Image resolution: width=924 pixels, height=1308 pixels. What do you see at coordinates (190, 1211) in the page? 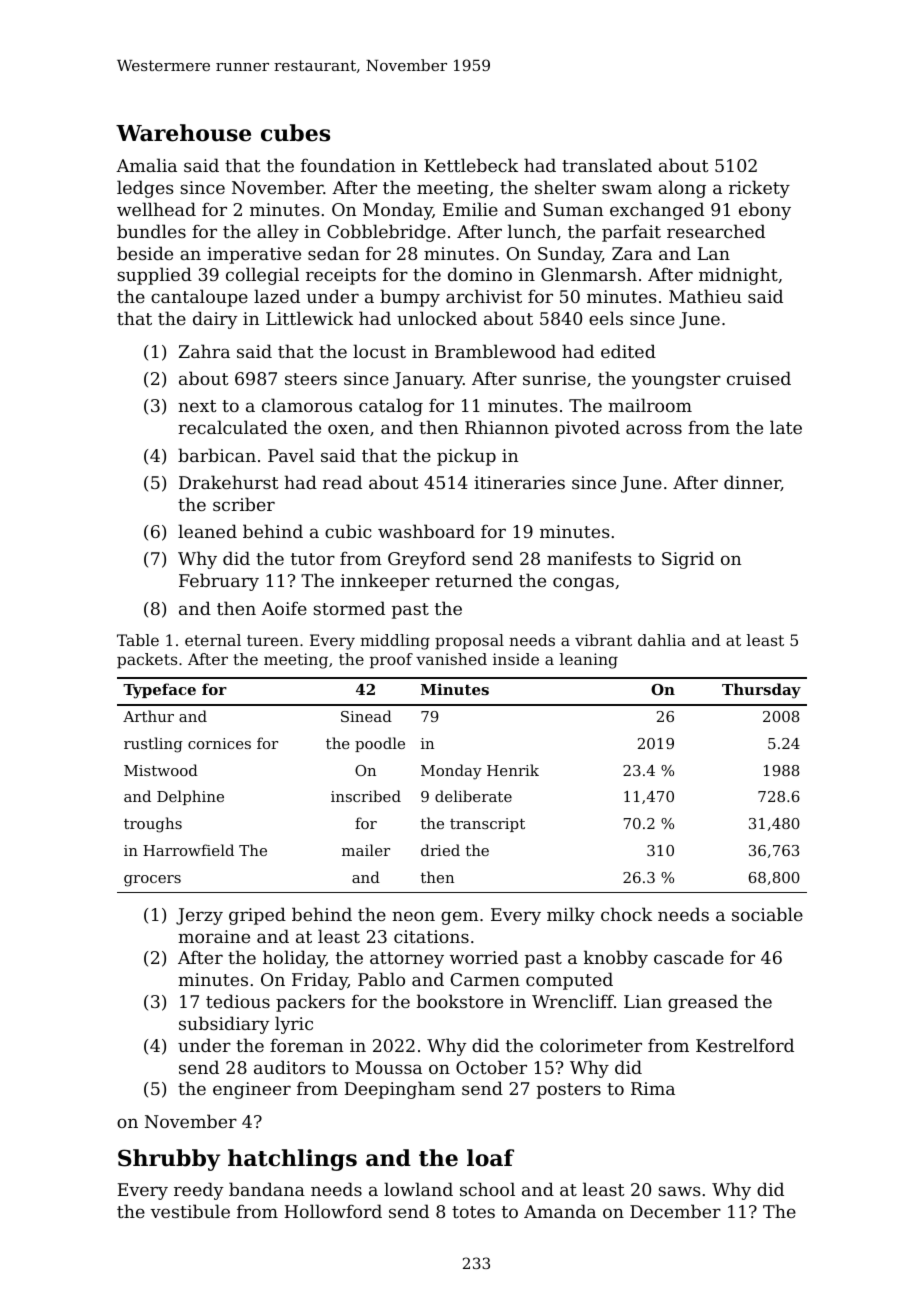
I see `vestibule` at bounding box center [190, 1211].
